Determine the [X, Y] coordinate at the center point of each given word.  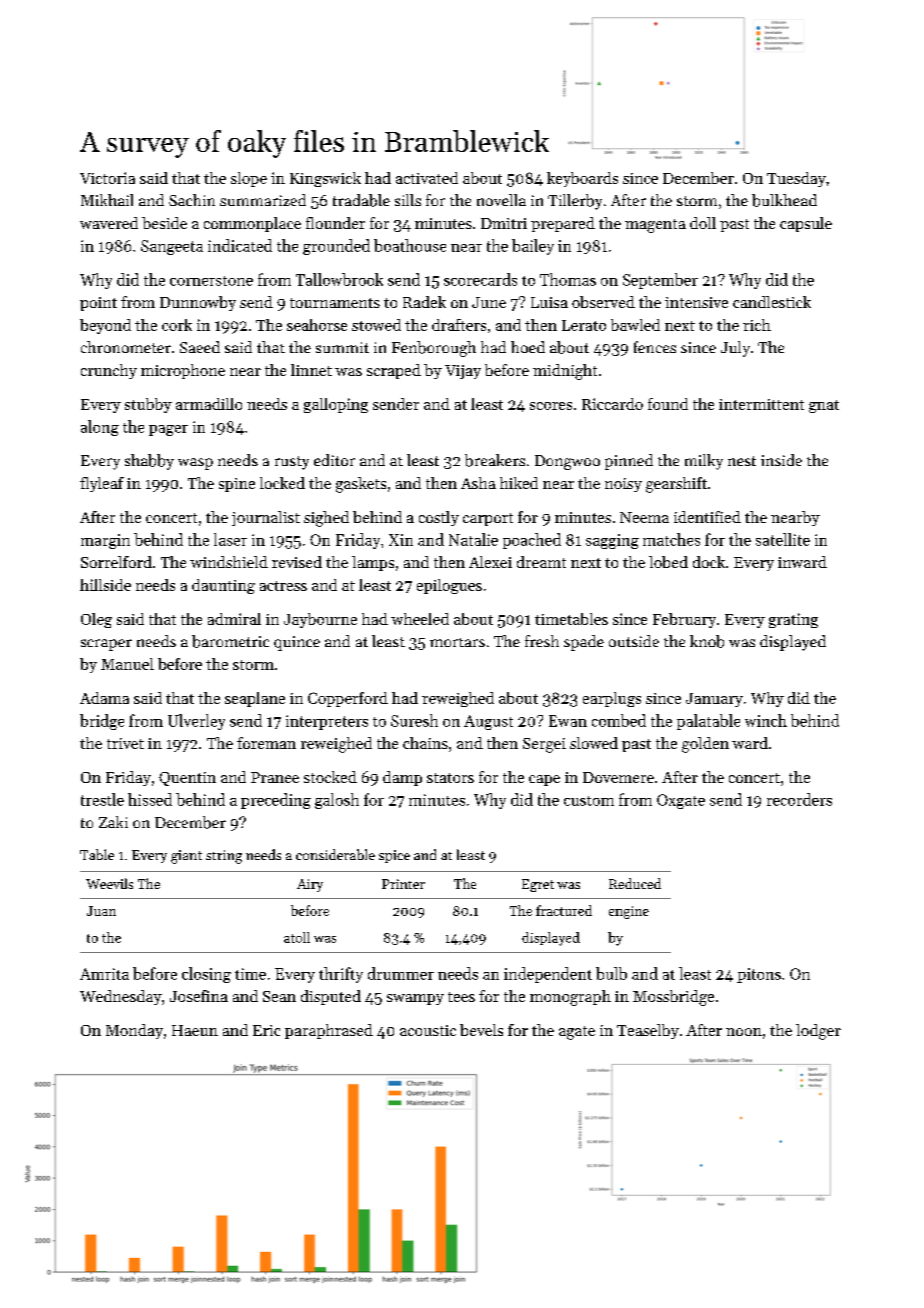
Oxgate [681, 801]
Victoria [107, 178]
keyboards [582, 179]
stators [450, 778]
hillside [105, 585]
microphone [183, 371]
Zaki [113, 822]
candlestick [772, 302]
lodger [818, 1032]
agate [577, 1033]
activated [427, 178]
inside [781, 460]
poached [532, 541]
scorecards [480, 279]
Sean [279, 996]
